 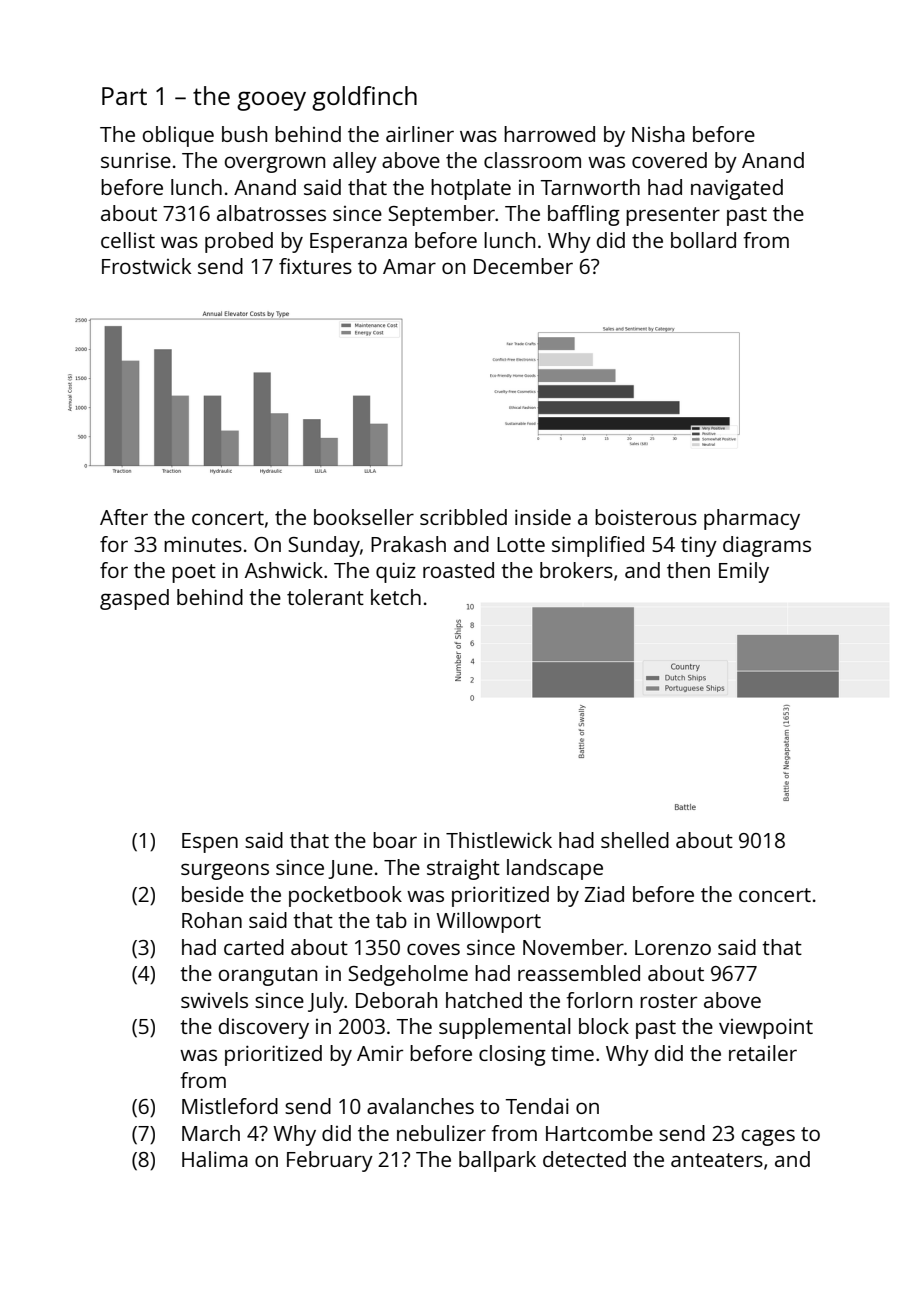 What do you see at coordinates (543, 517) in the page?
I see `inside` at bounding box center [543, 517].
